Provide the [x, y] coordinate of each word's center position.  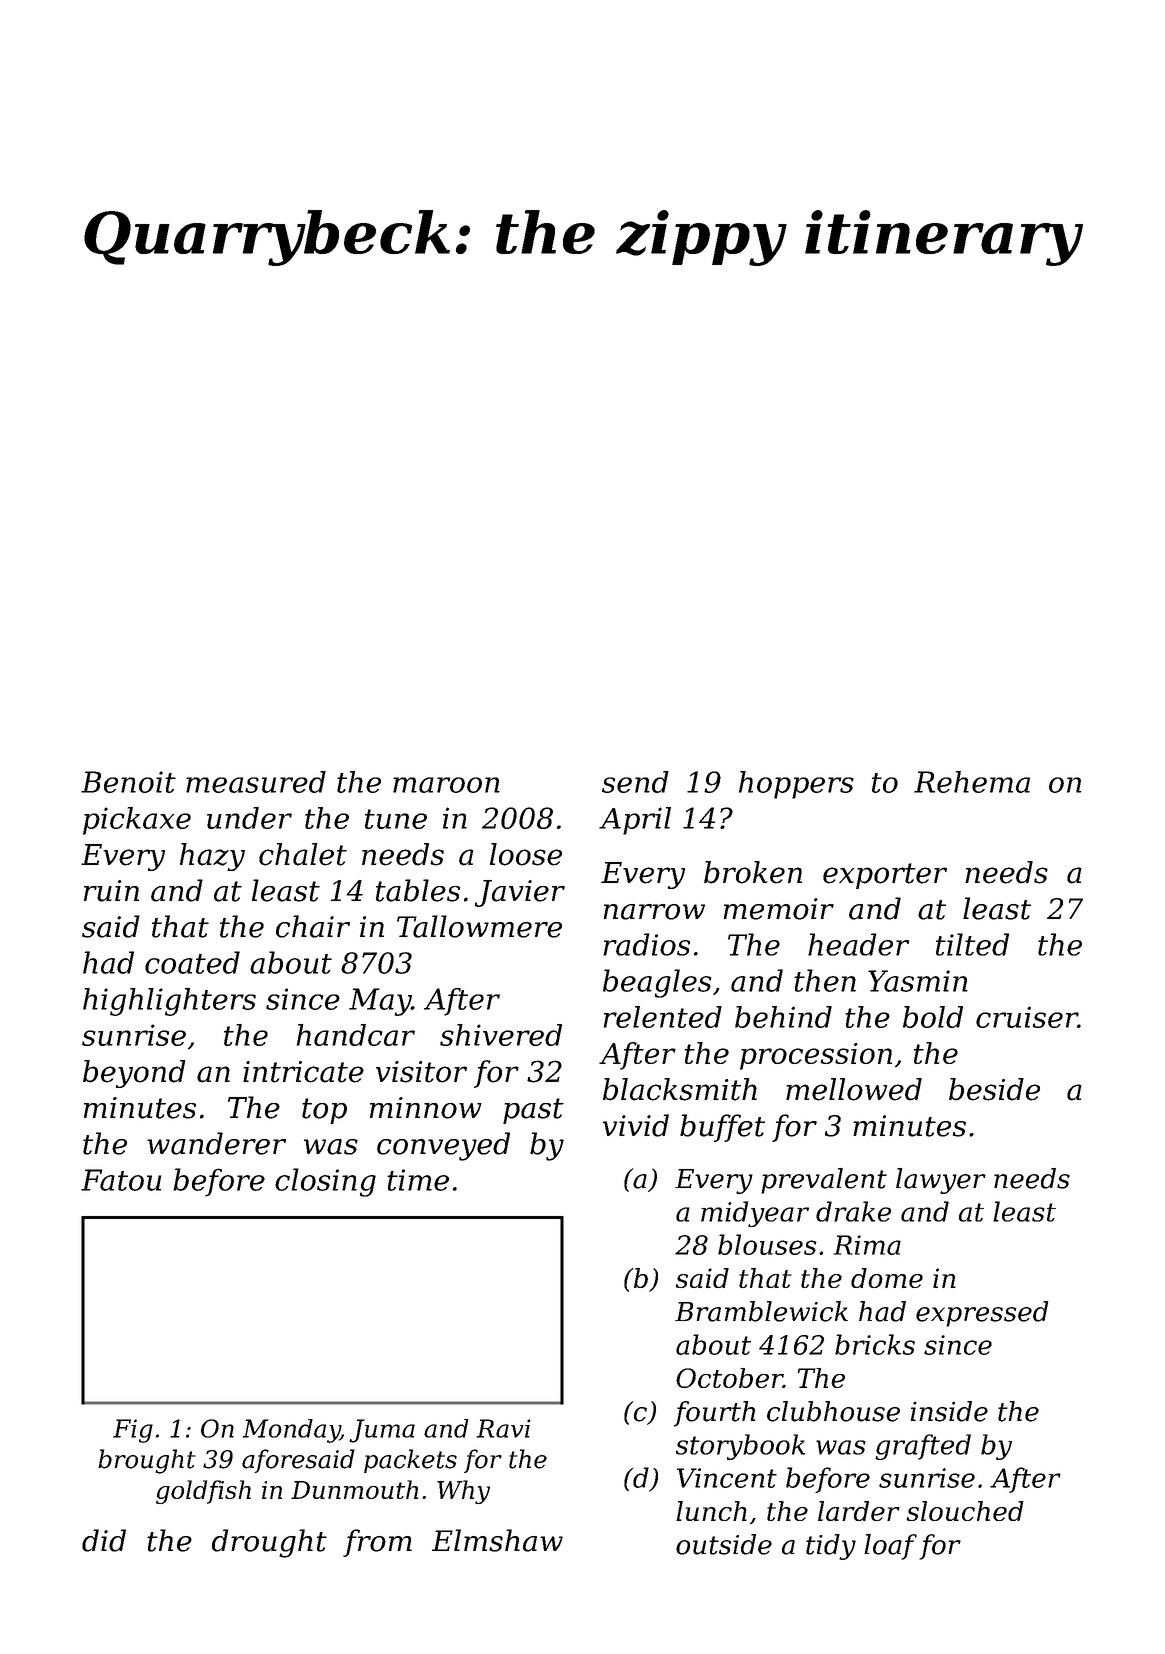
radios [646, 944]
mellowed [854, 1089]
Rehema [972, 782]
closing [325, 1182]
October [729, 1378]
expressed [982, 1314]
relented [663, 1017]
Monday [291, 1431]
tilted [972, 944]
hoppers [796, 785]
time [418, 1180]
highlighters [169, 1002]
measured [256, 782]
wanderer [216, 1143]
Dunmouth [354, 1489]
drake [853, 1211]
